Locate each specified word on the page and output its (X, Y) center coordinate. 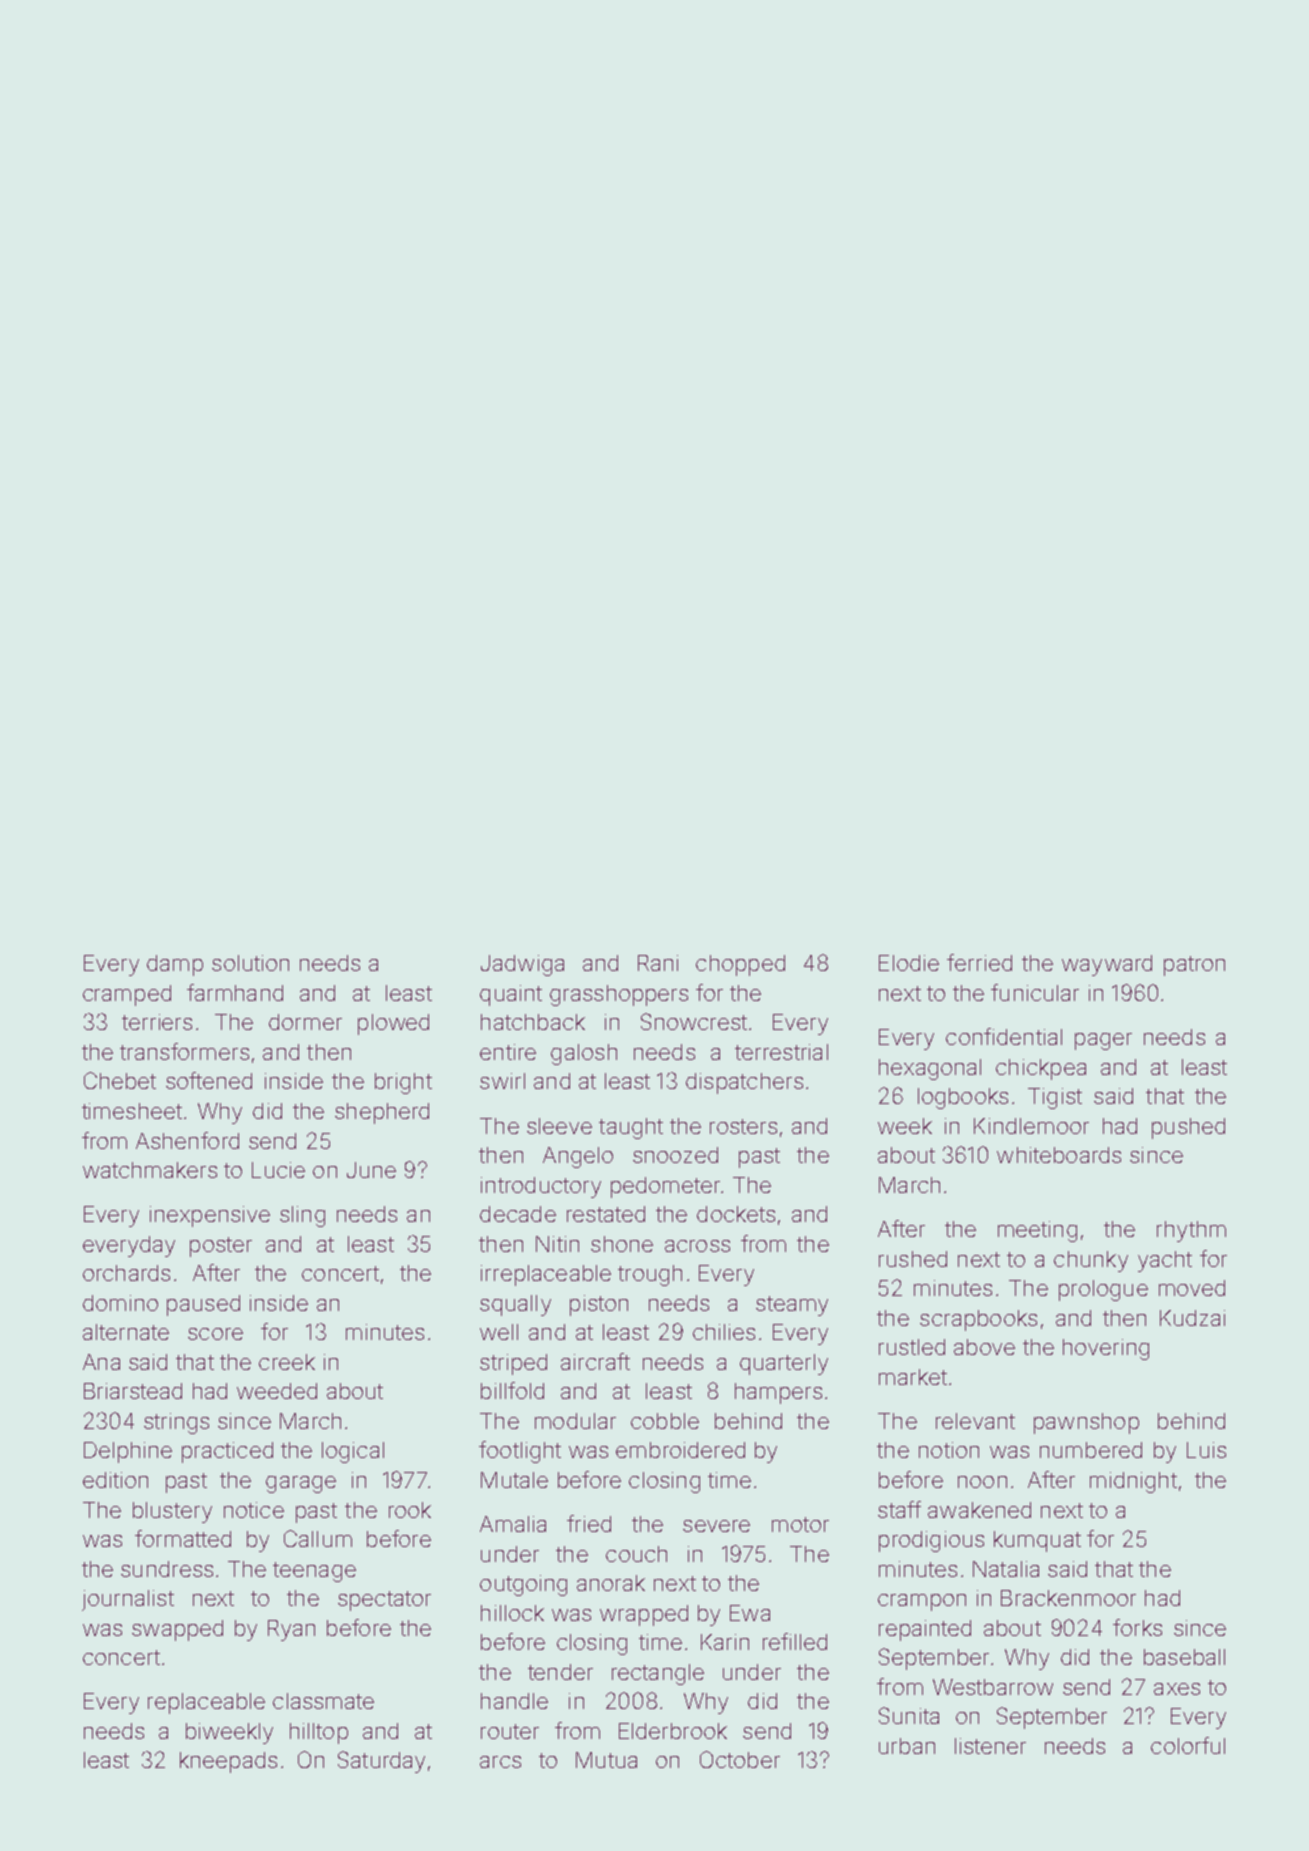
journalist (128, 1600)
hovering (1106, 1349)
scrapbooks (978, 1320)
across (697, 1246)
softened (209, 1080)
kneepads (228, 1762)
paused (203, 1305)
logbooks (963, 1098)
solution (250, 963)
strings (176, 1423)
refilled (795, 1641)
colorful (1188, 1745)
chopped (740, 965)
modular (575, 1421)
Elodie (909, 963)
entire (508, 1052)
